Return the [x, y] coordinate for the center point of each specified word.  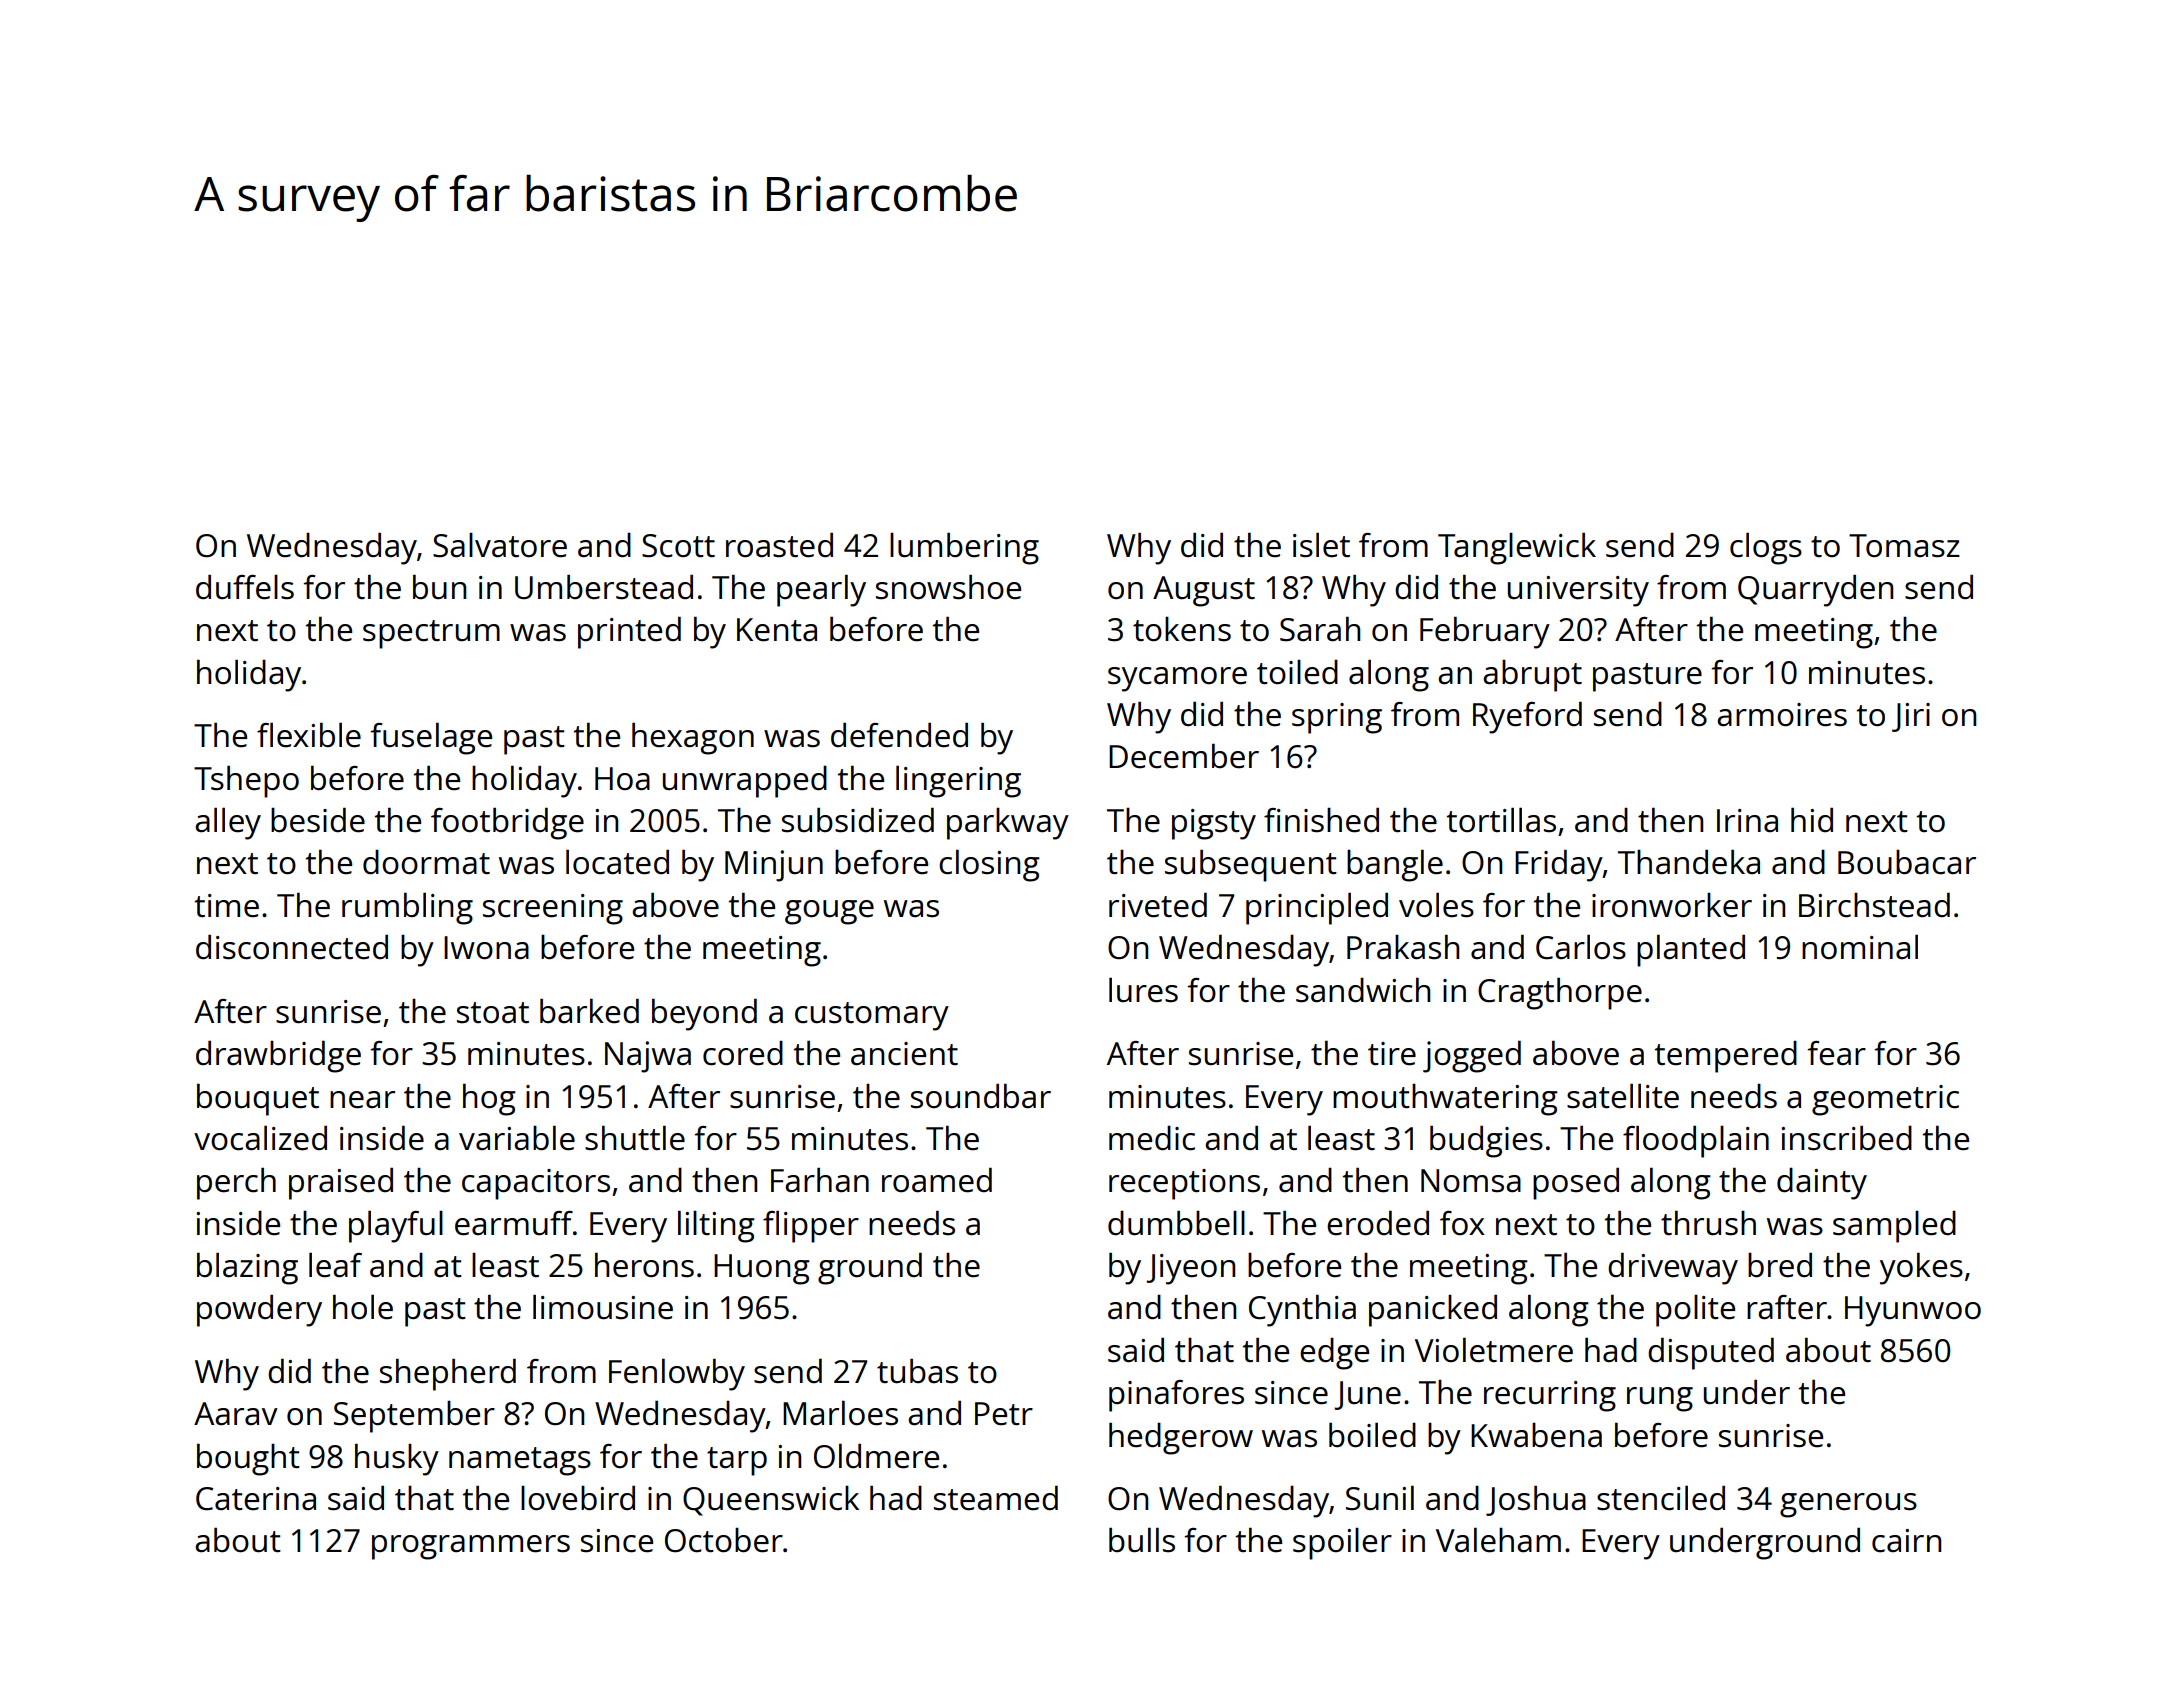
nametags [520, 1461]
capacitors [536, 1184]
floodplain [1696, 1141]
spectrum [431, 634]
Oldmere [876, 1456]
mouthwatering [1445, 1100]
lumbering [964, 548]
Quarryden [1815, 590]
